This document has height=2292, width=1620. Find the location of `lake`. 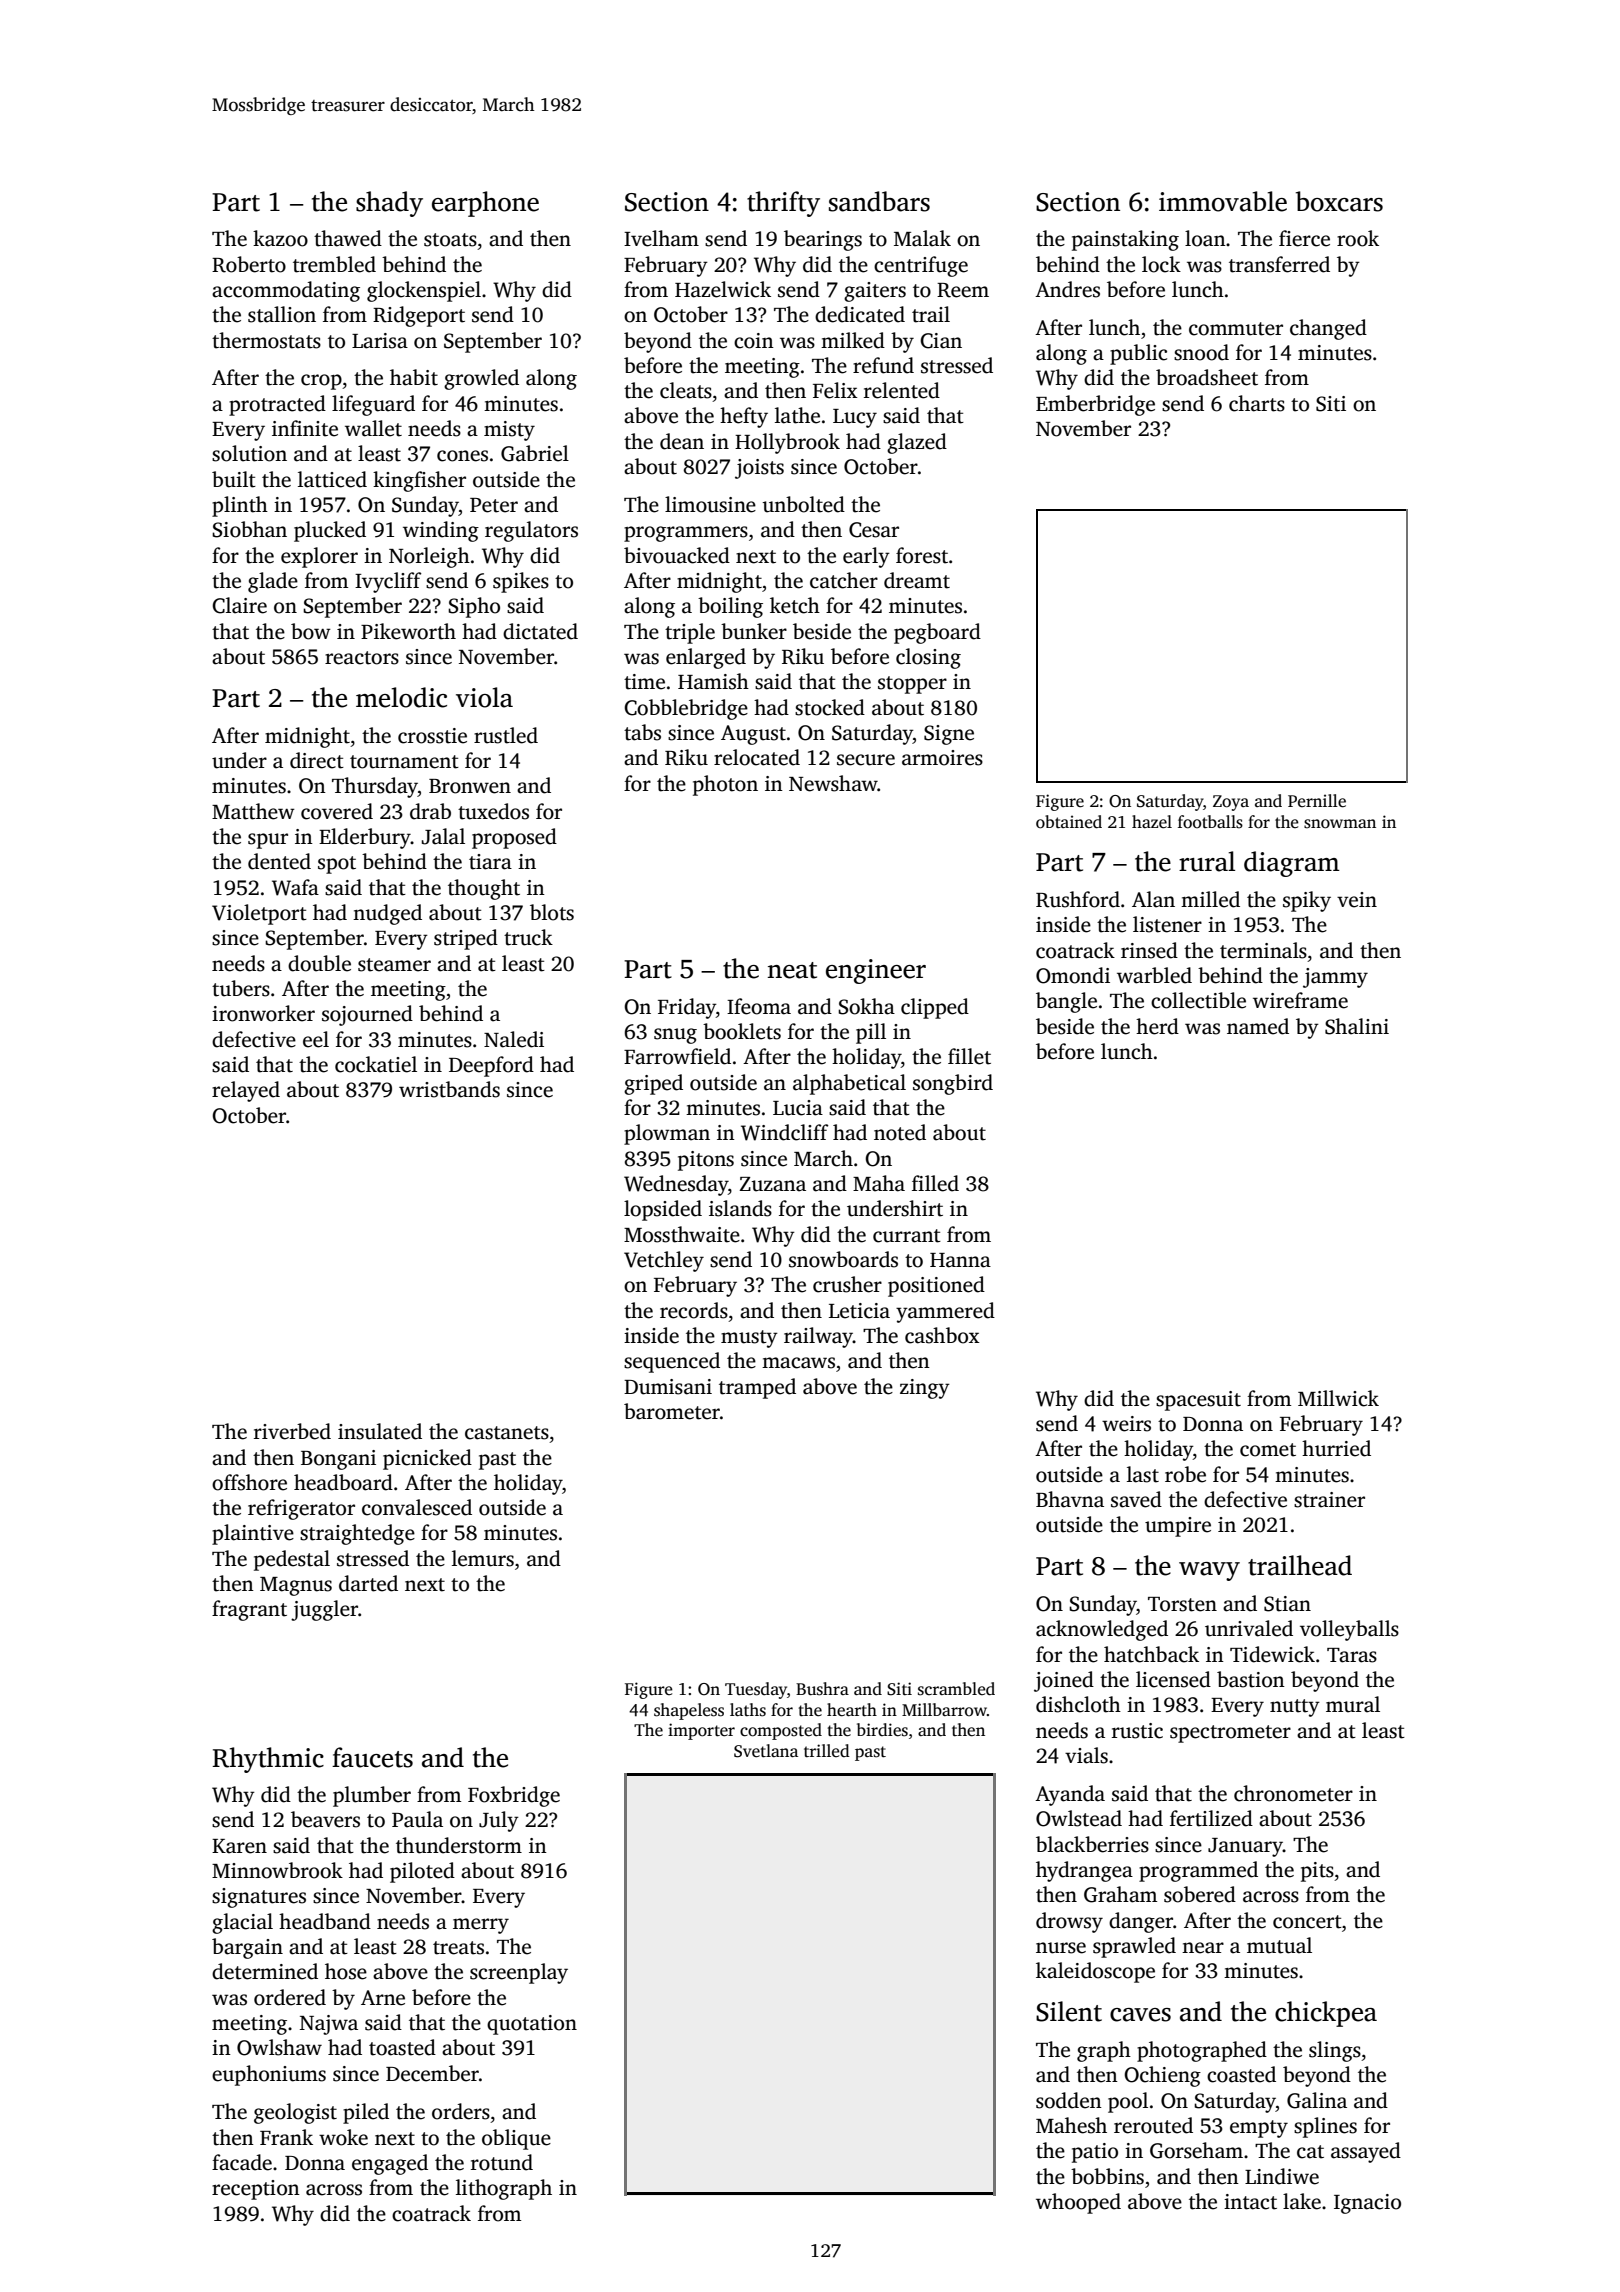

lake is located at coordinates (1302, 2201).
